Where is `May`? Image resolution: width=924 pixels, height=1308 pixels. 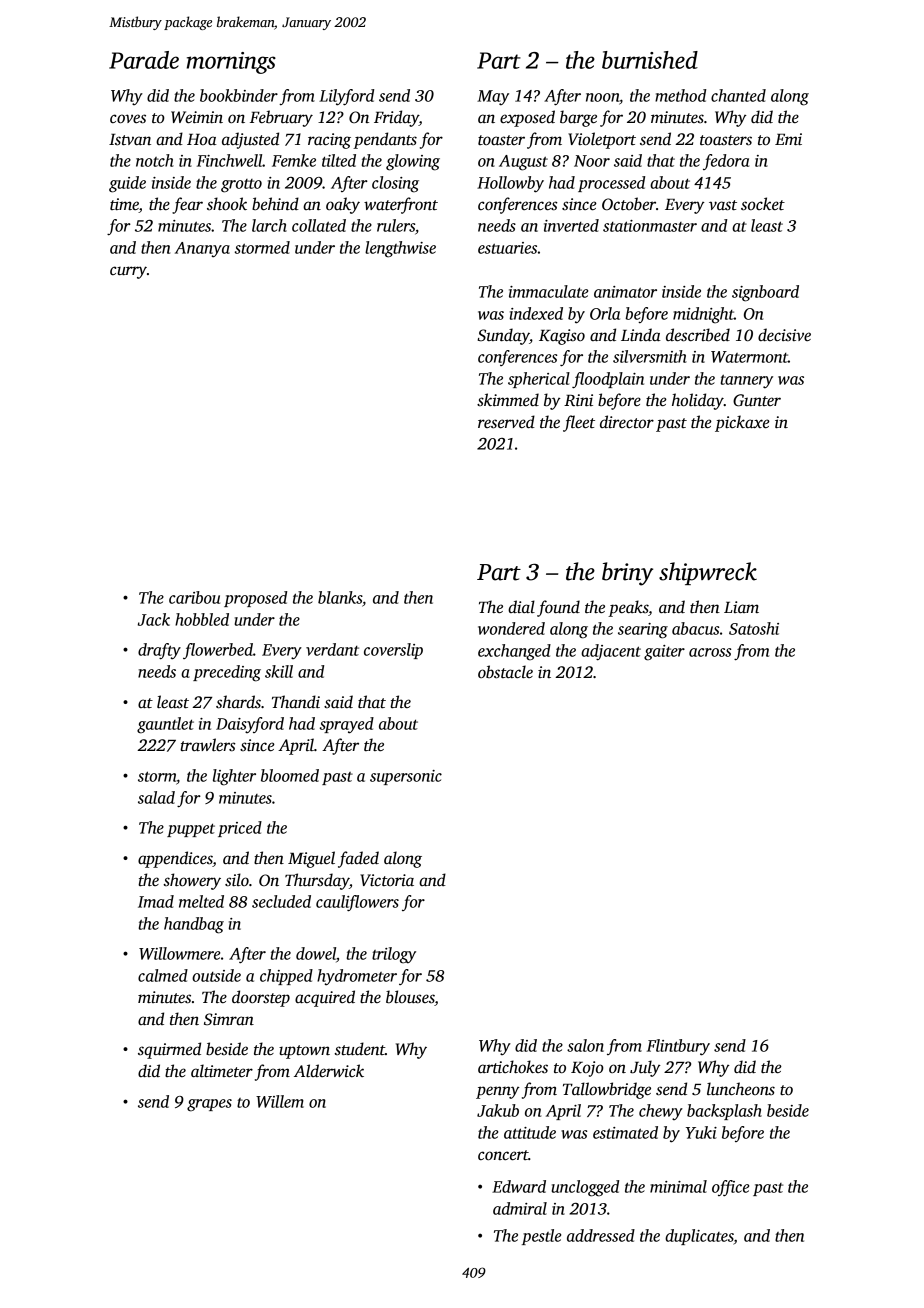
May is located at coordinates (493, 98).
